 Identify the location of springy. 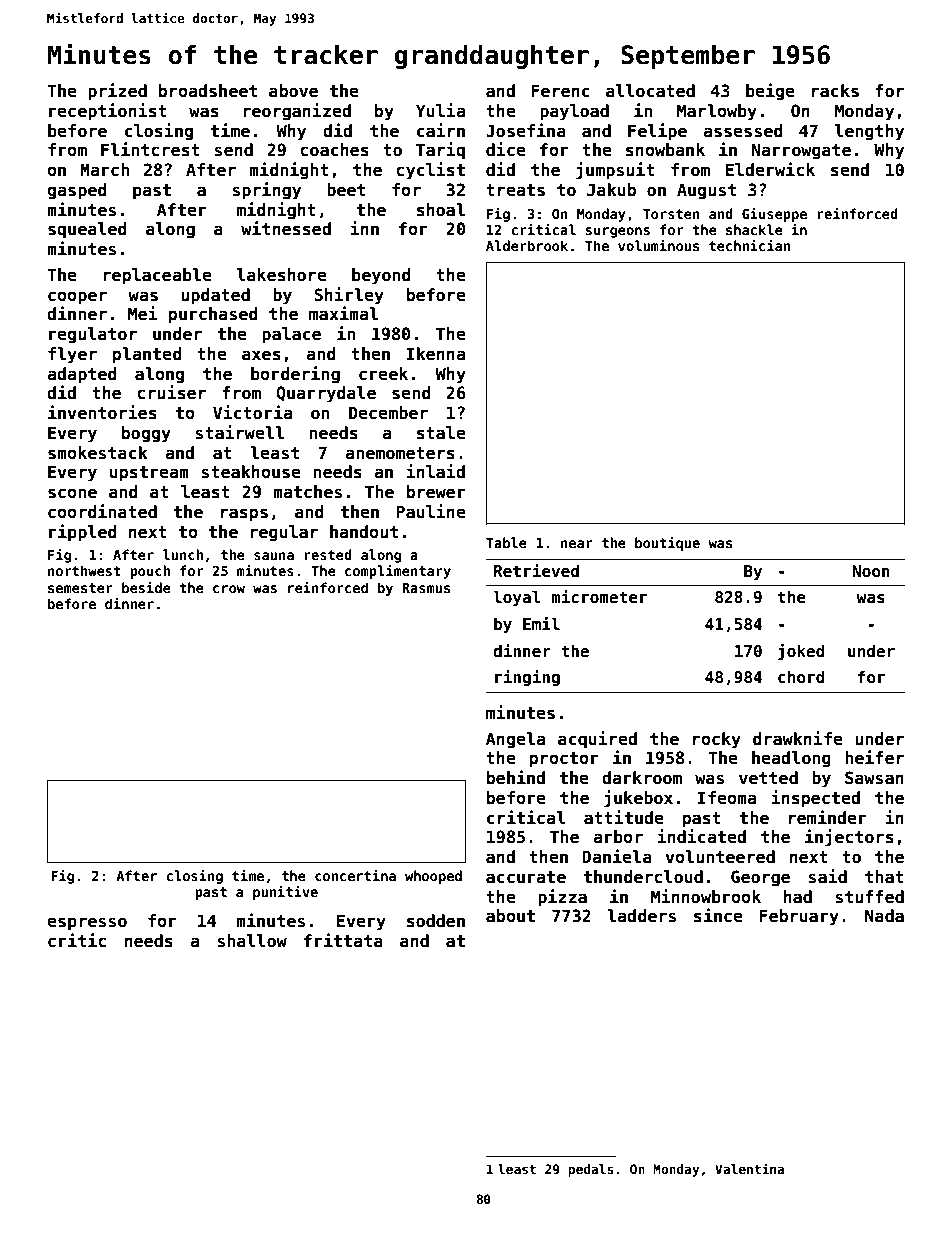
(266, 191).
